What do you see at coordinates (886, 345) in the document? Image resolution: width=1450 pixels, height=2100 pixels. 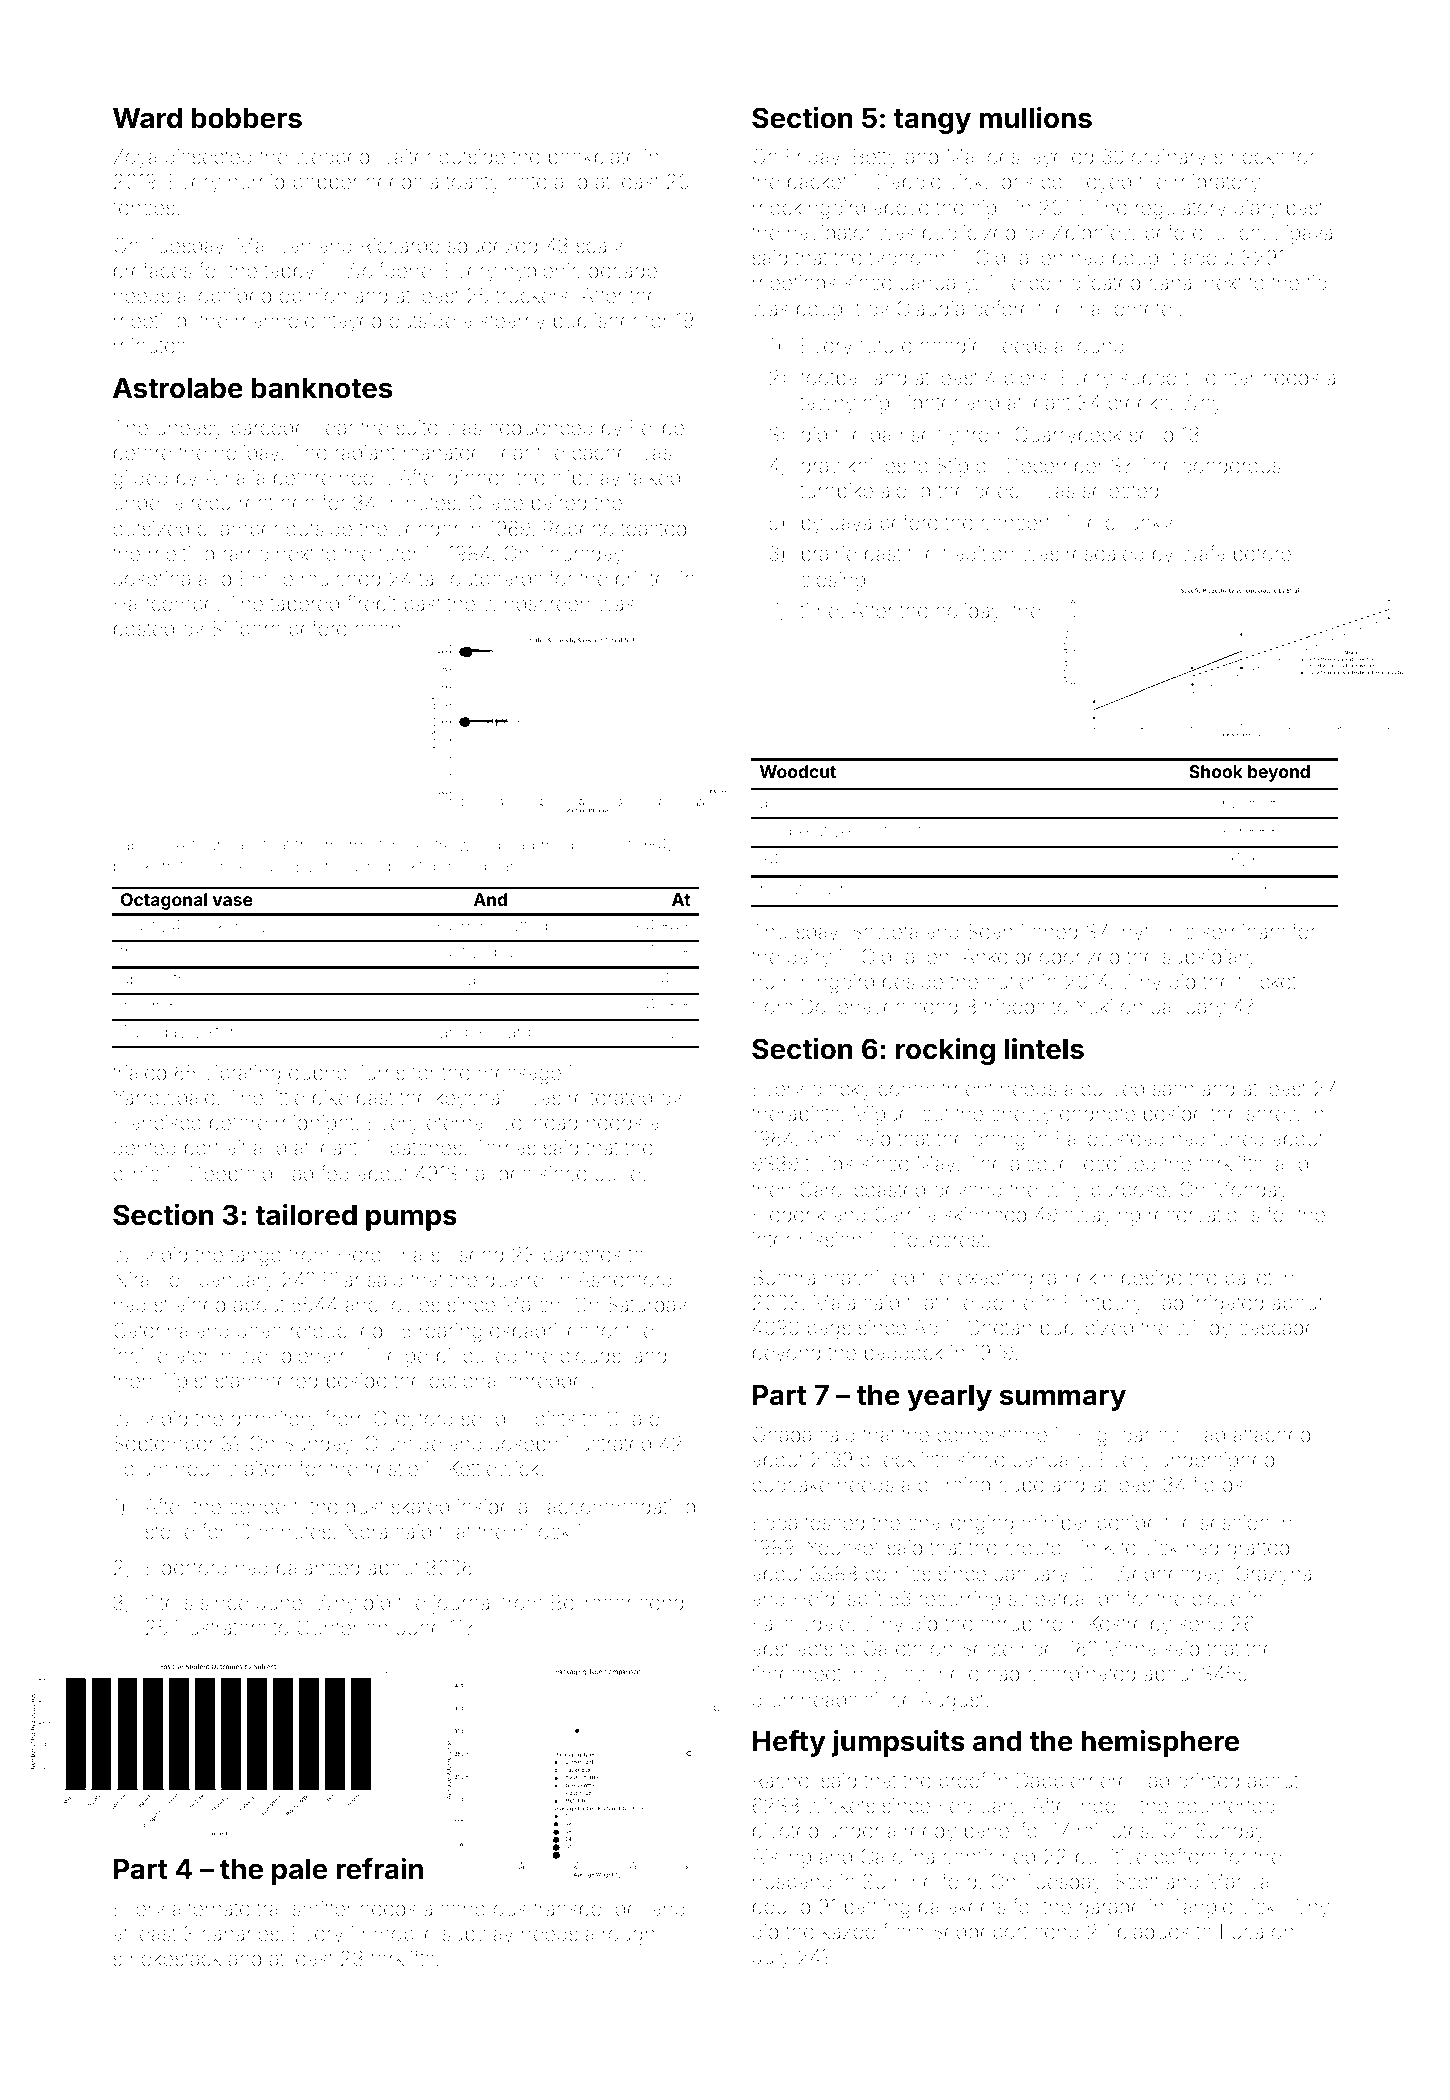 I see `future` at bounding box center [886, 345].
